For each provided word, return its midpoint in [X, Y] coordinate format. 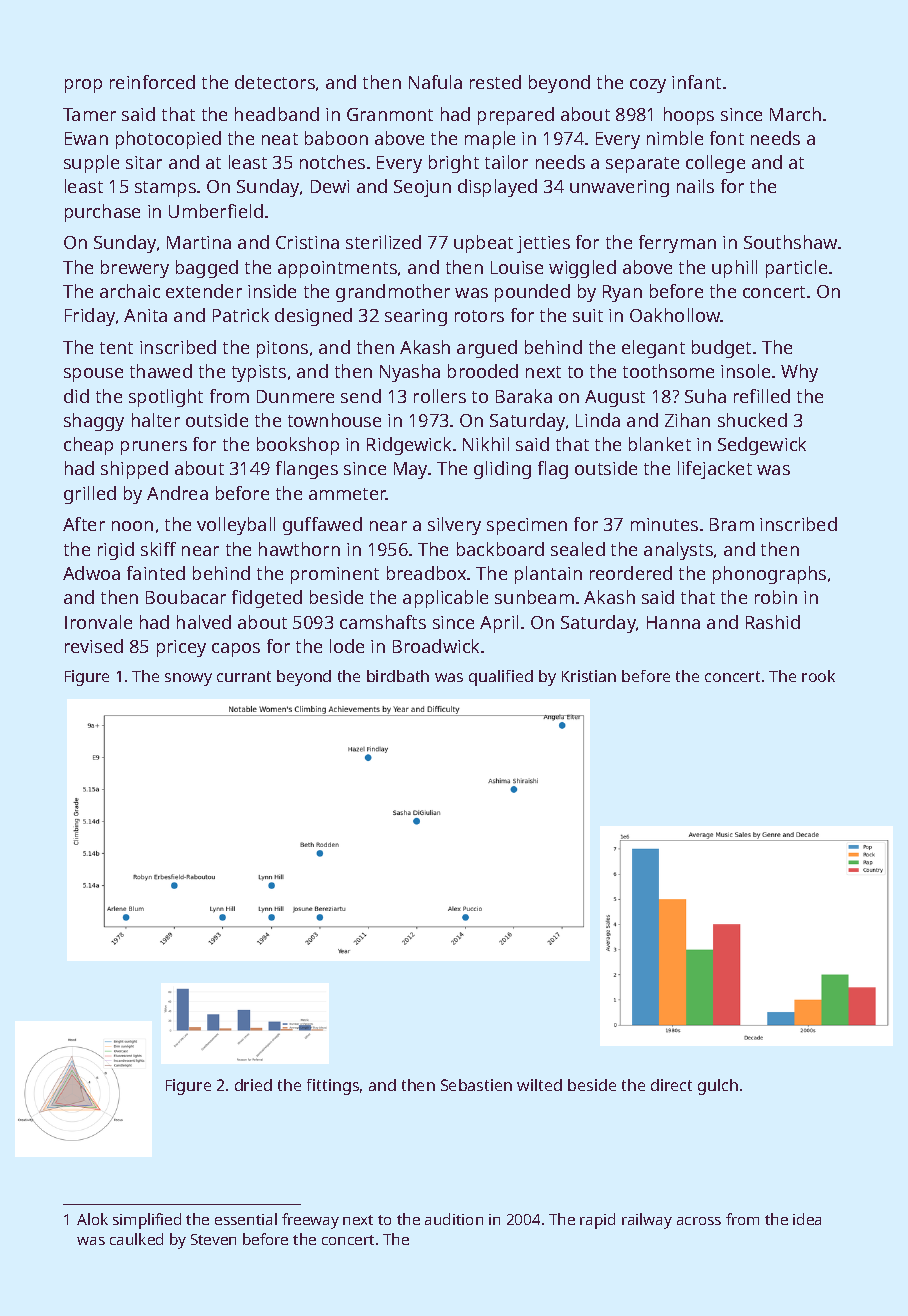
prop [83, 86]
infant [696, 82]
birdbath [398, 676]
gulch [718, 1087]
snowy [188, 679]
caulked [136, 1239]
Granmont [390, 114]
